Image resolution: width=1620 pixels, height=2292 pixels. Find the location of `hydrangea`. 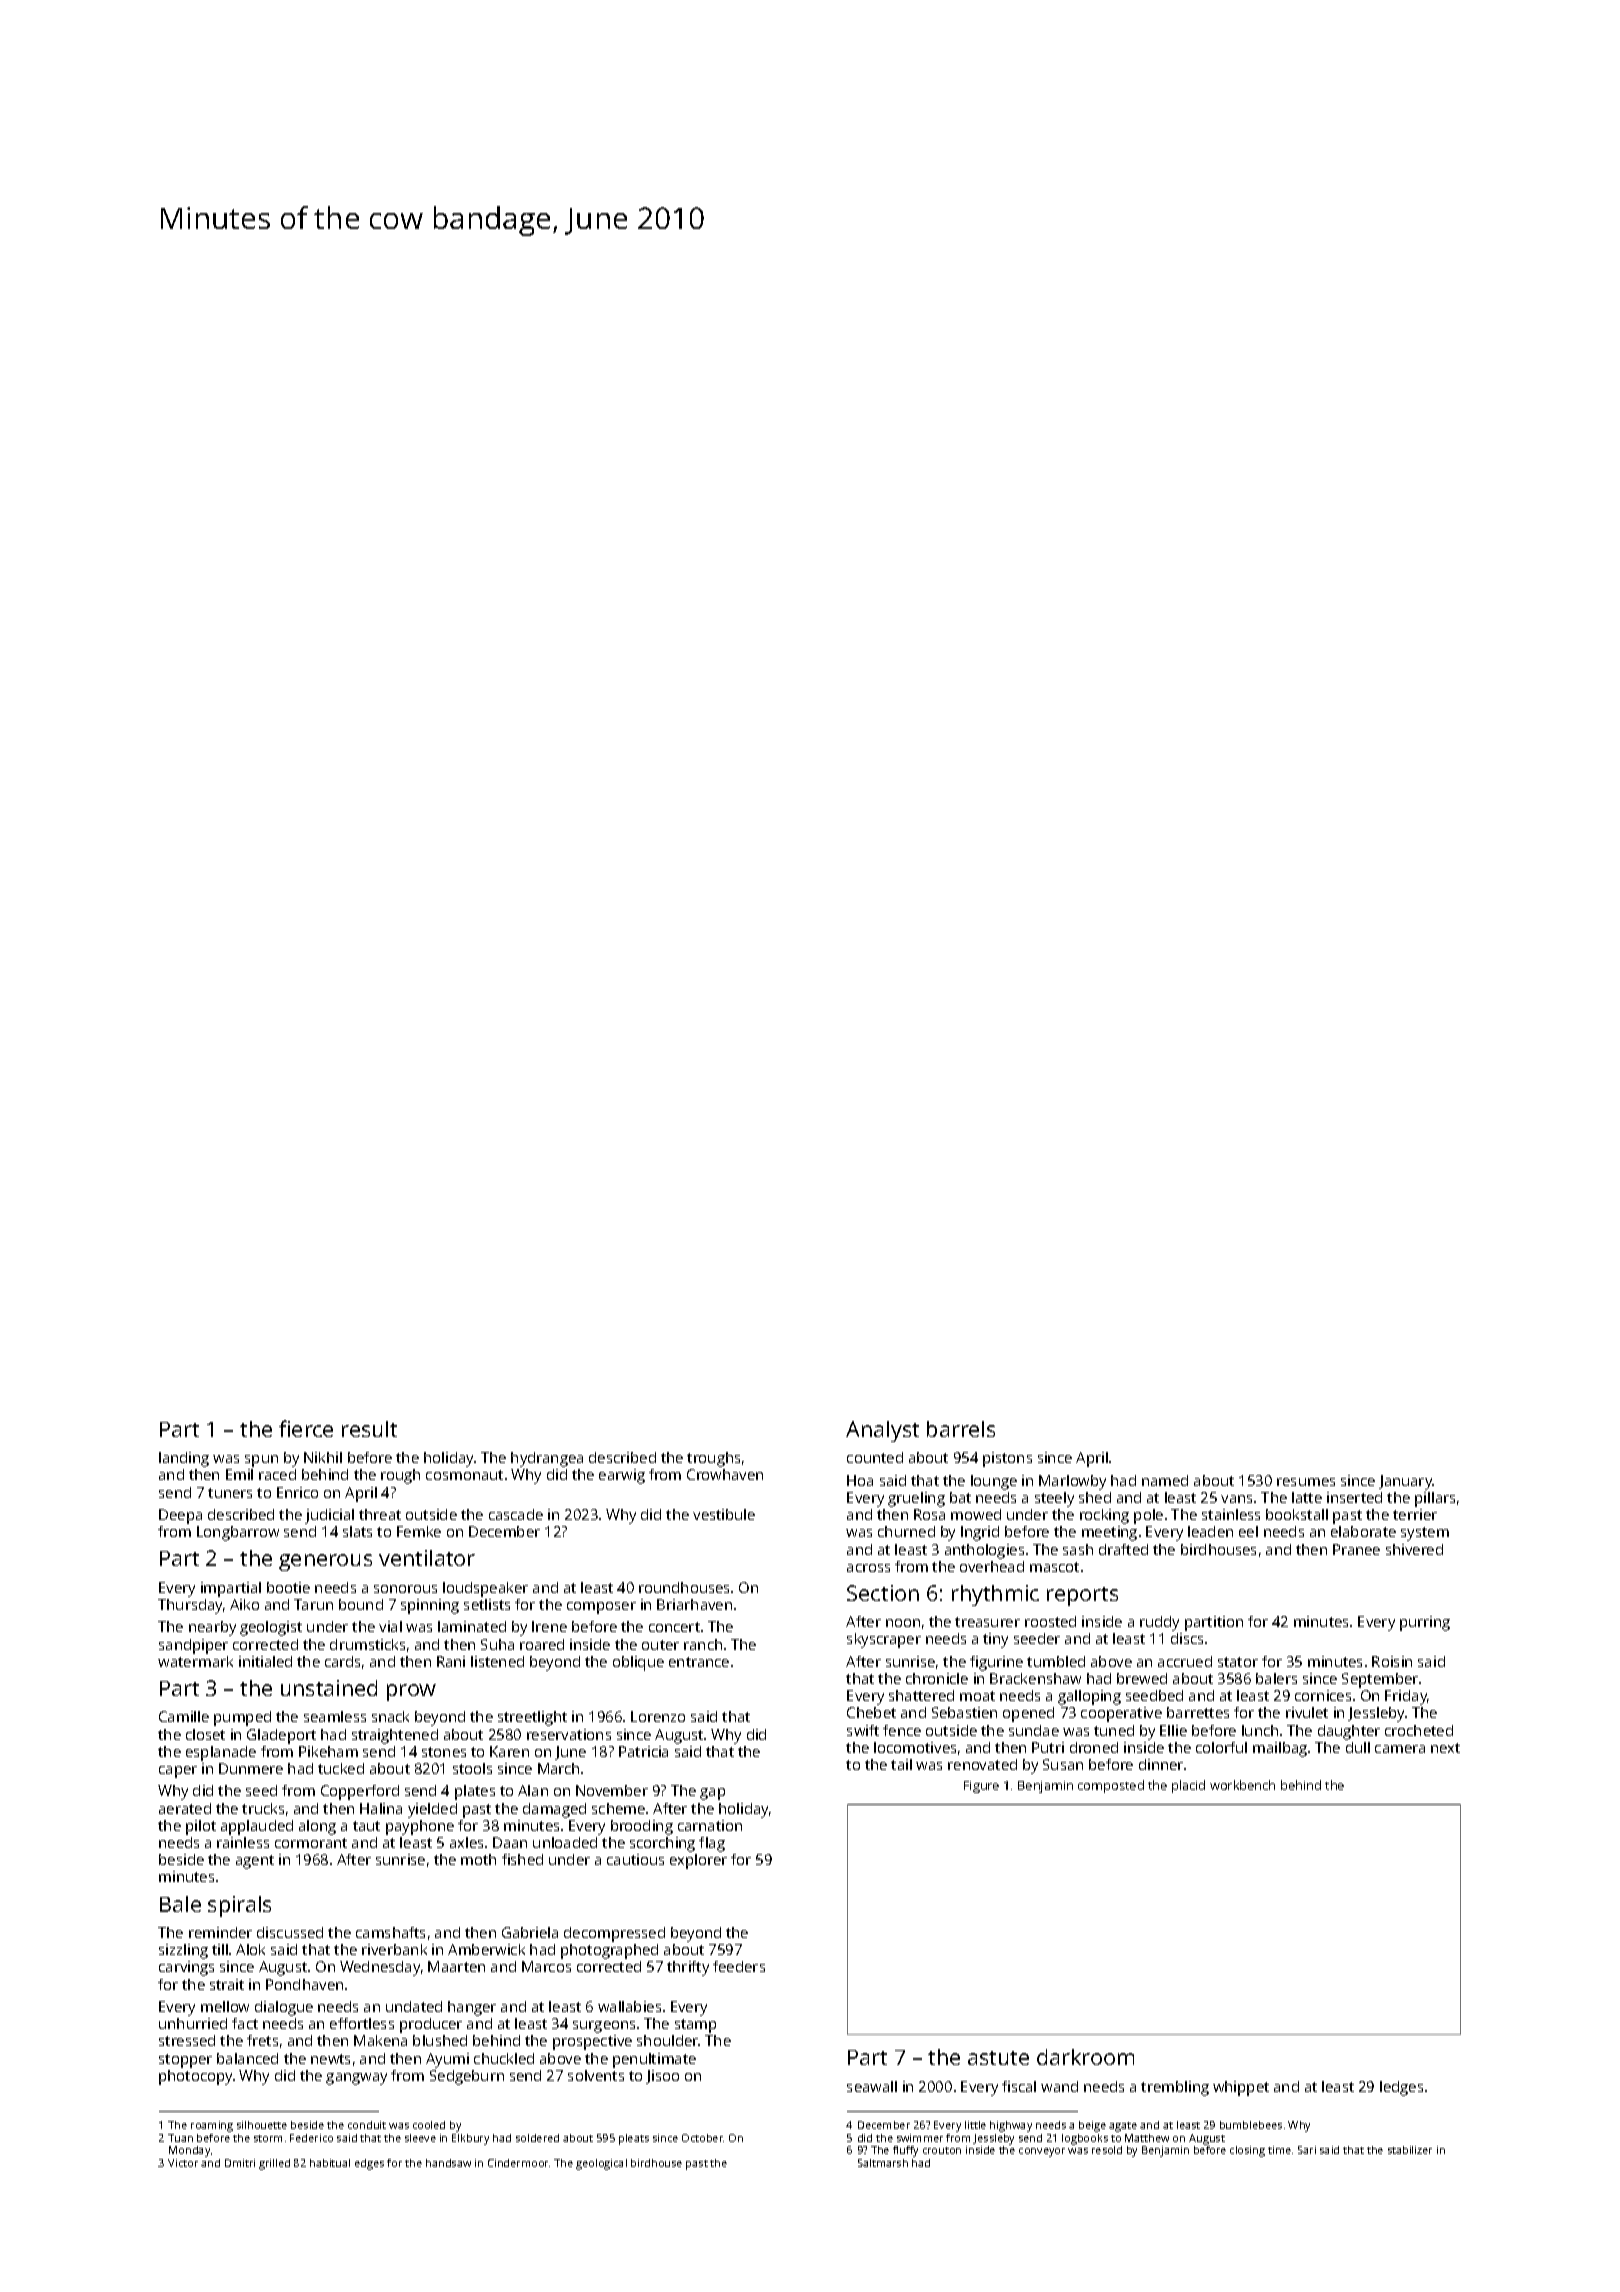

hydrangea is located at coordinates (547, 1459).
